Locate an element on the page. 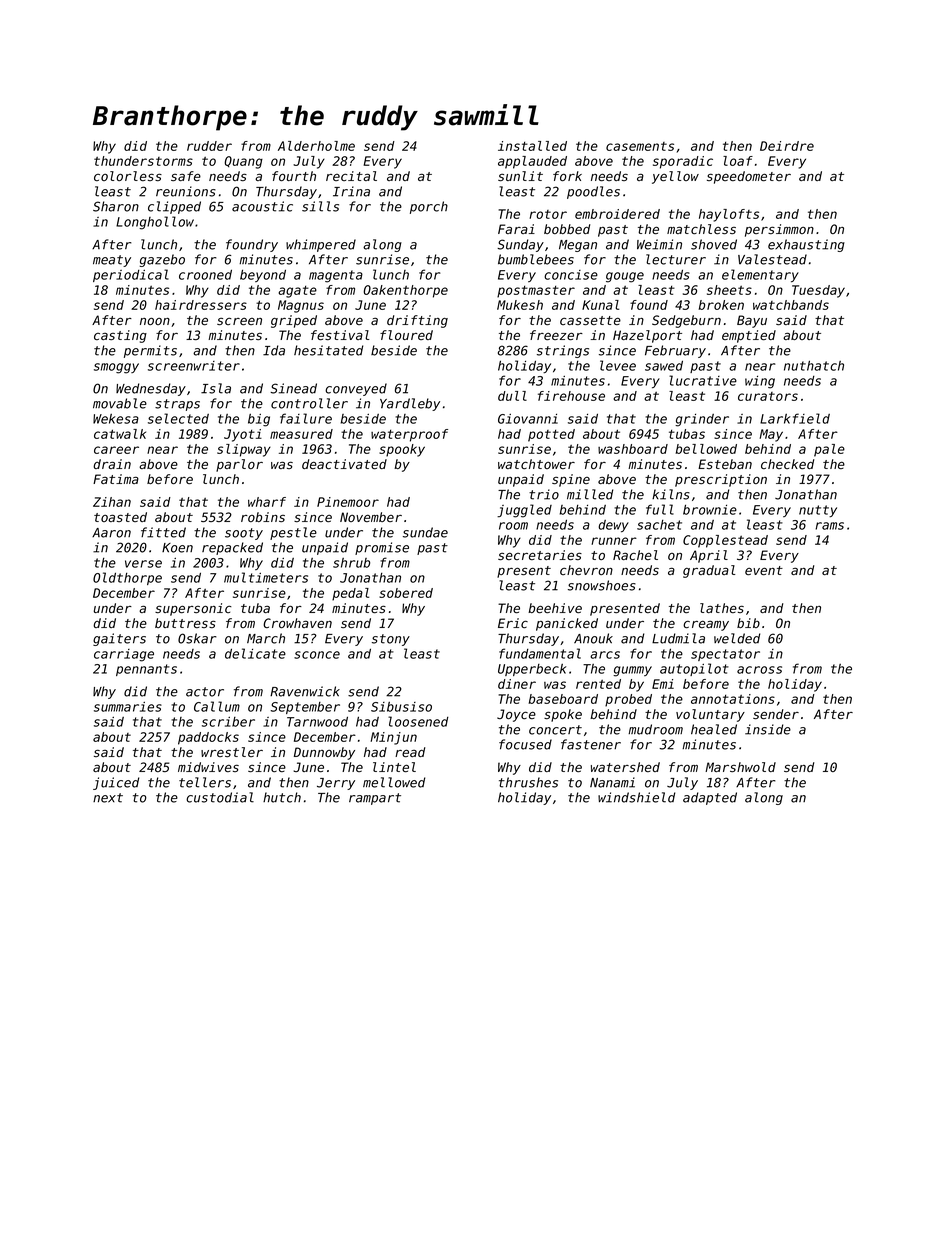  strings is located at coordinates (563, 351).
